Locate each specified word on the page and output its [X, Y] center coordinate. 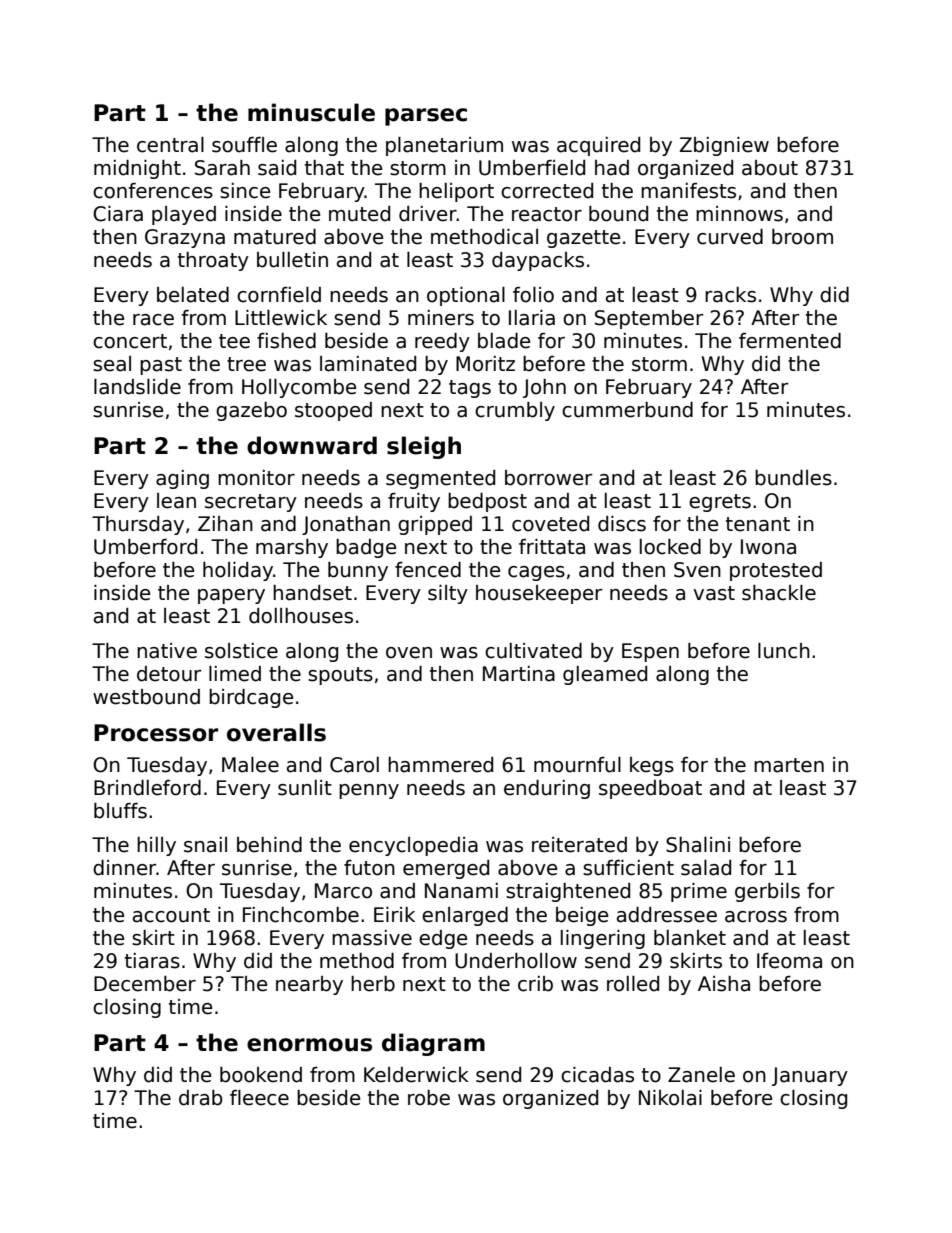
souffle [244, 145]
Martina [519, 674]
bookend [261, 1075]
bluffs [120, 811]
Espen [650, 652]
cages [536, 573]
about [770, 168]
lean [176, 501]
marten [789, 765]
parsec [426, 117]
